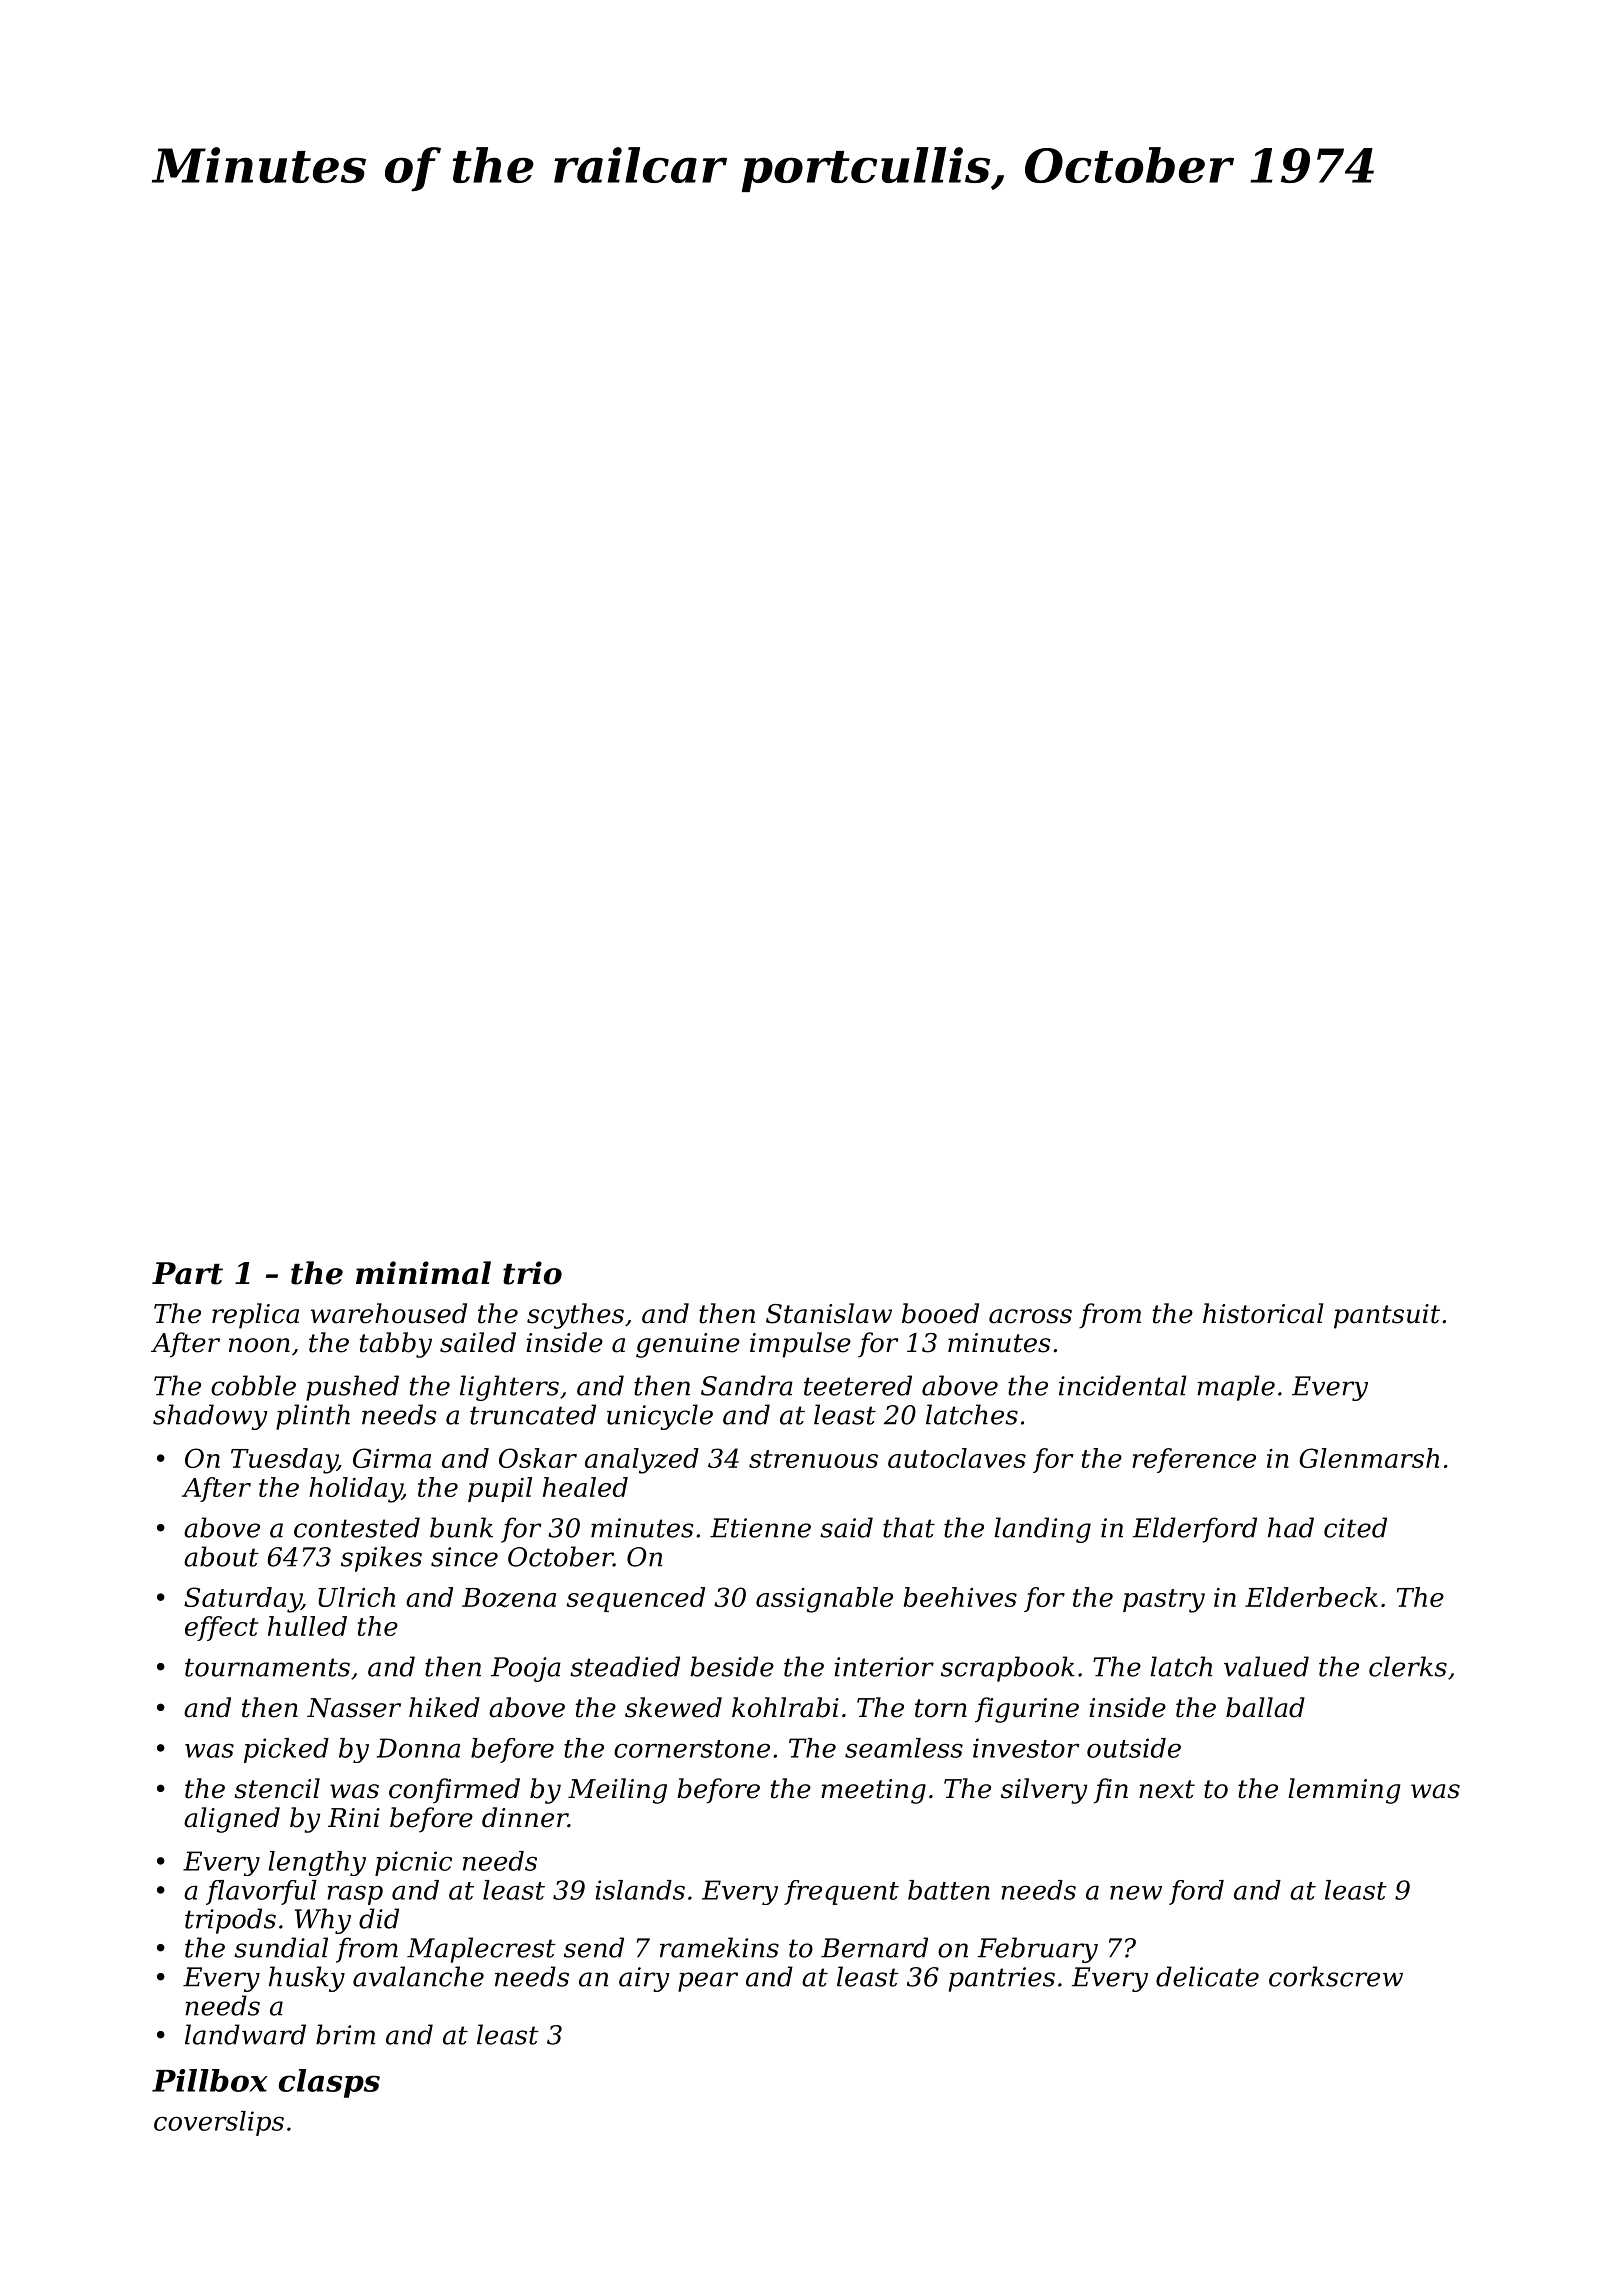 The height and width of the image is (2292, 1620). Describe the element at coordinates (533, 1414) in the image. I see `truncated` at that location.
